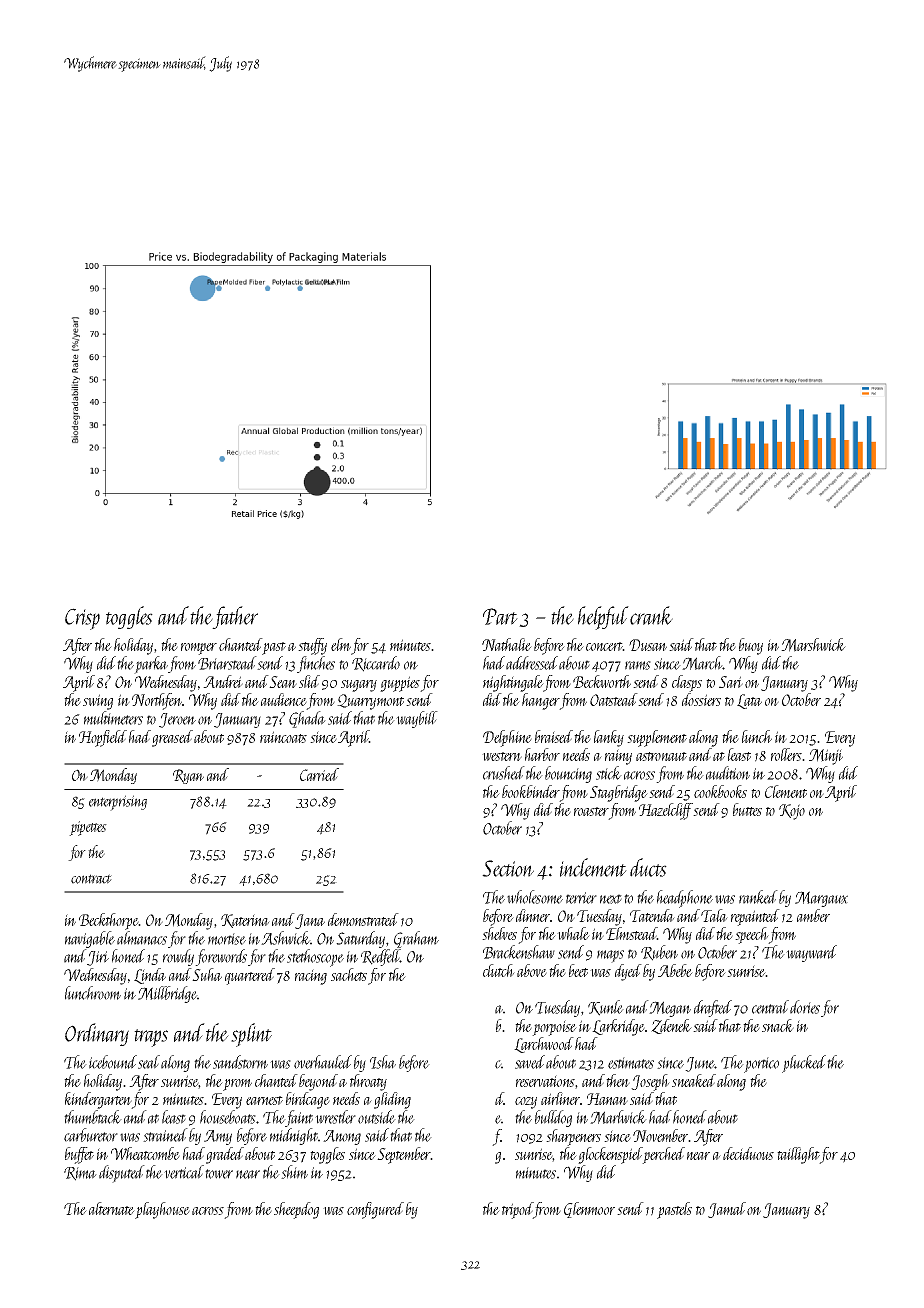 Image resolution: width=924 pixels, height=1308 pixels. Describe the element at coordinates (554, 1028) in the image. I see `porpoise` at that location.
